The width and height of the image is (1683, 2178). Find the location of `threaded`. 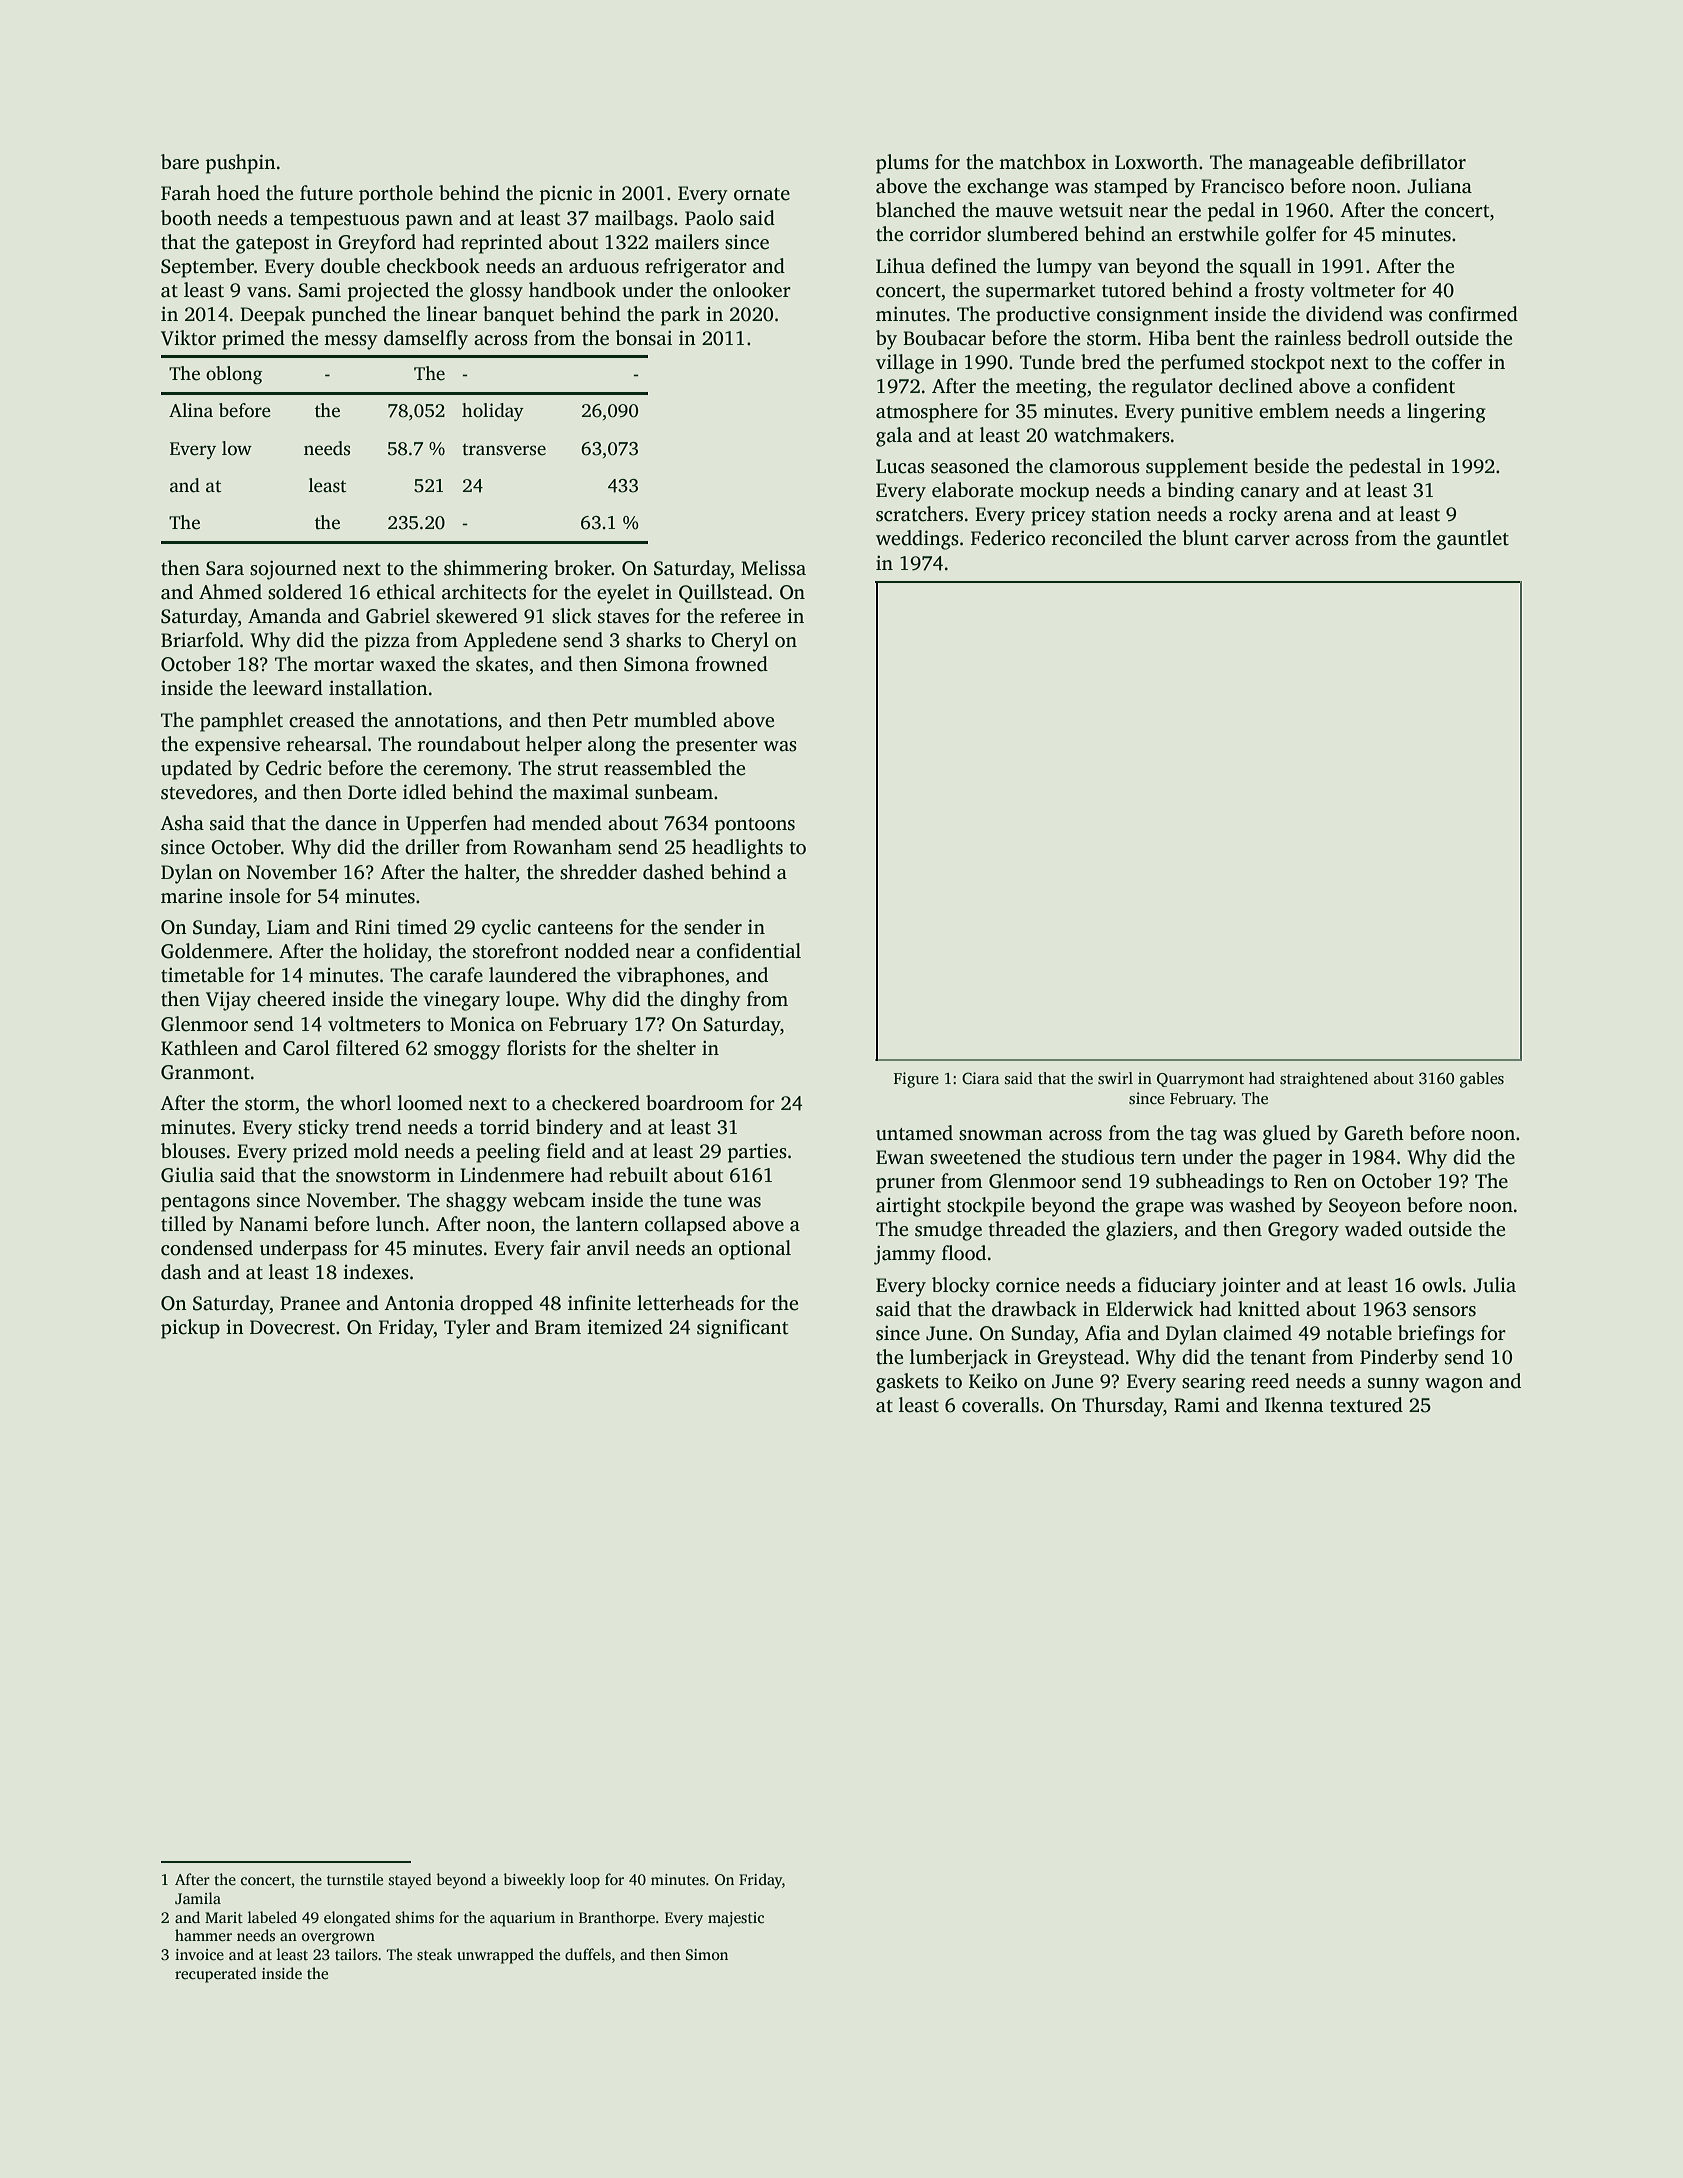

threaded is located at coordinates (1027, 1229).
